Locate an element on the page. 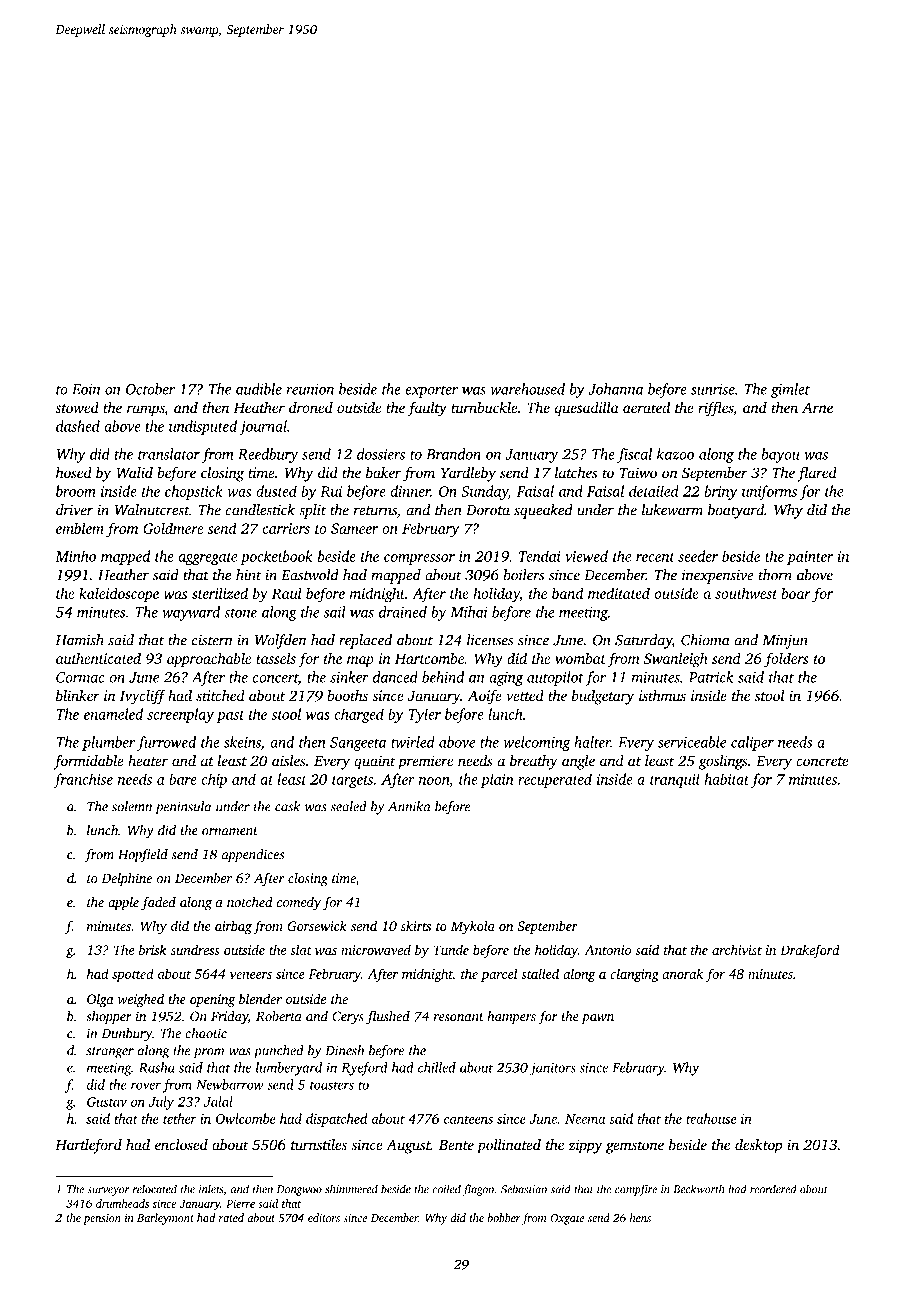  folders is located at coordinates (786, 660).
